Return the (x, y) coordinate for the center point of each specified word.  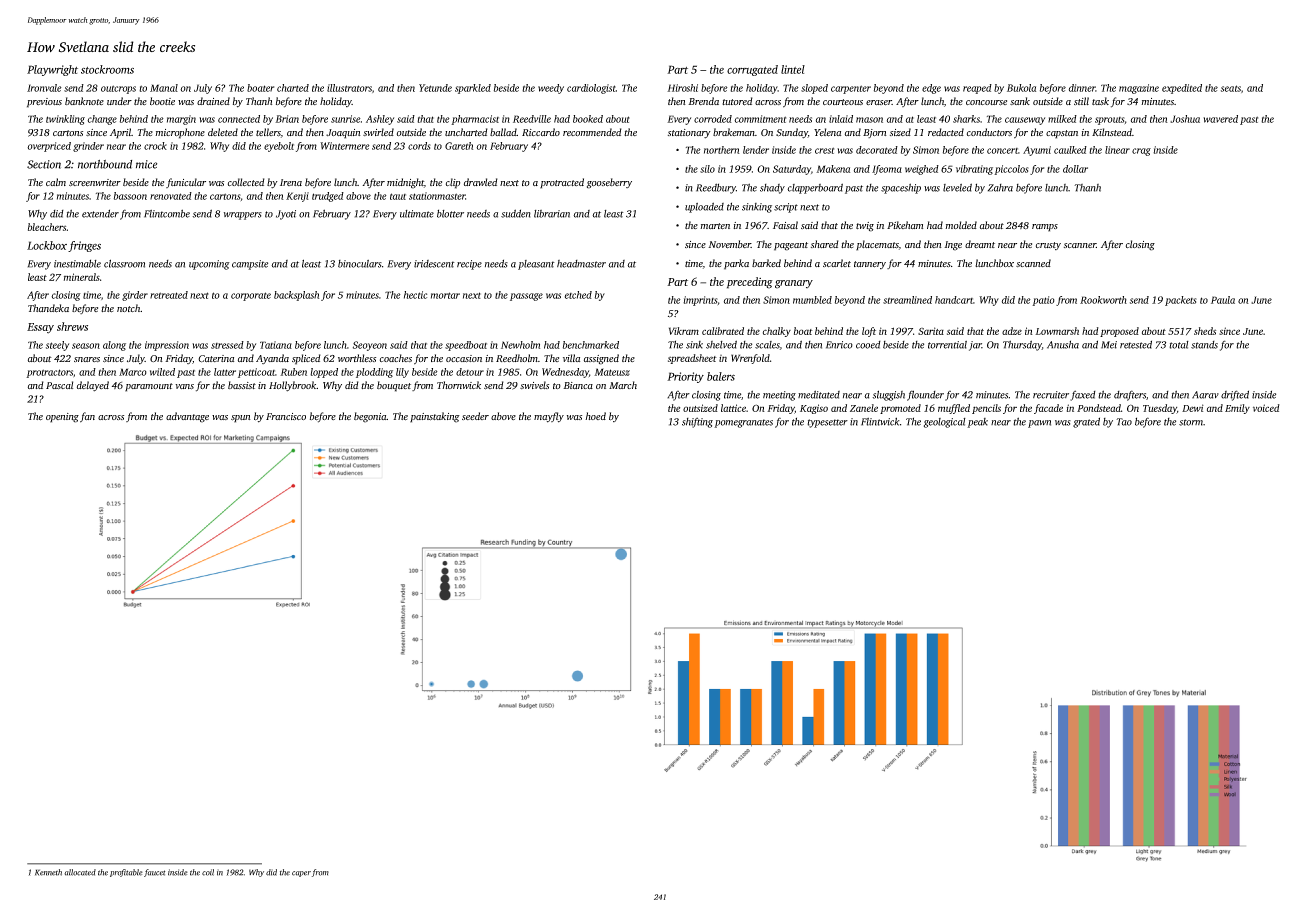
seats (1231, 88)
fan (87, 417)
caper (301, 874)
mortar (445, 295)
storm (1191, 422)
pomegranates (743, 423)
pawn (1039, 424)
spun (241, 419)
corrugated (752, 70)
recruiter (1051, 395)
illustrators (349, 88)
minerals (82, 277)
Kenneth (48, 872)
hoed (595, 416)
